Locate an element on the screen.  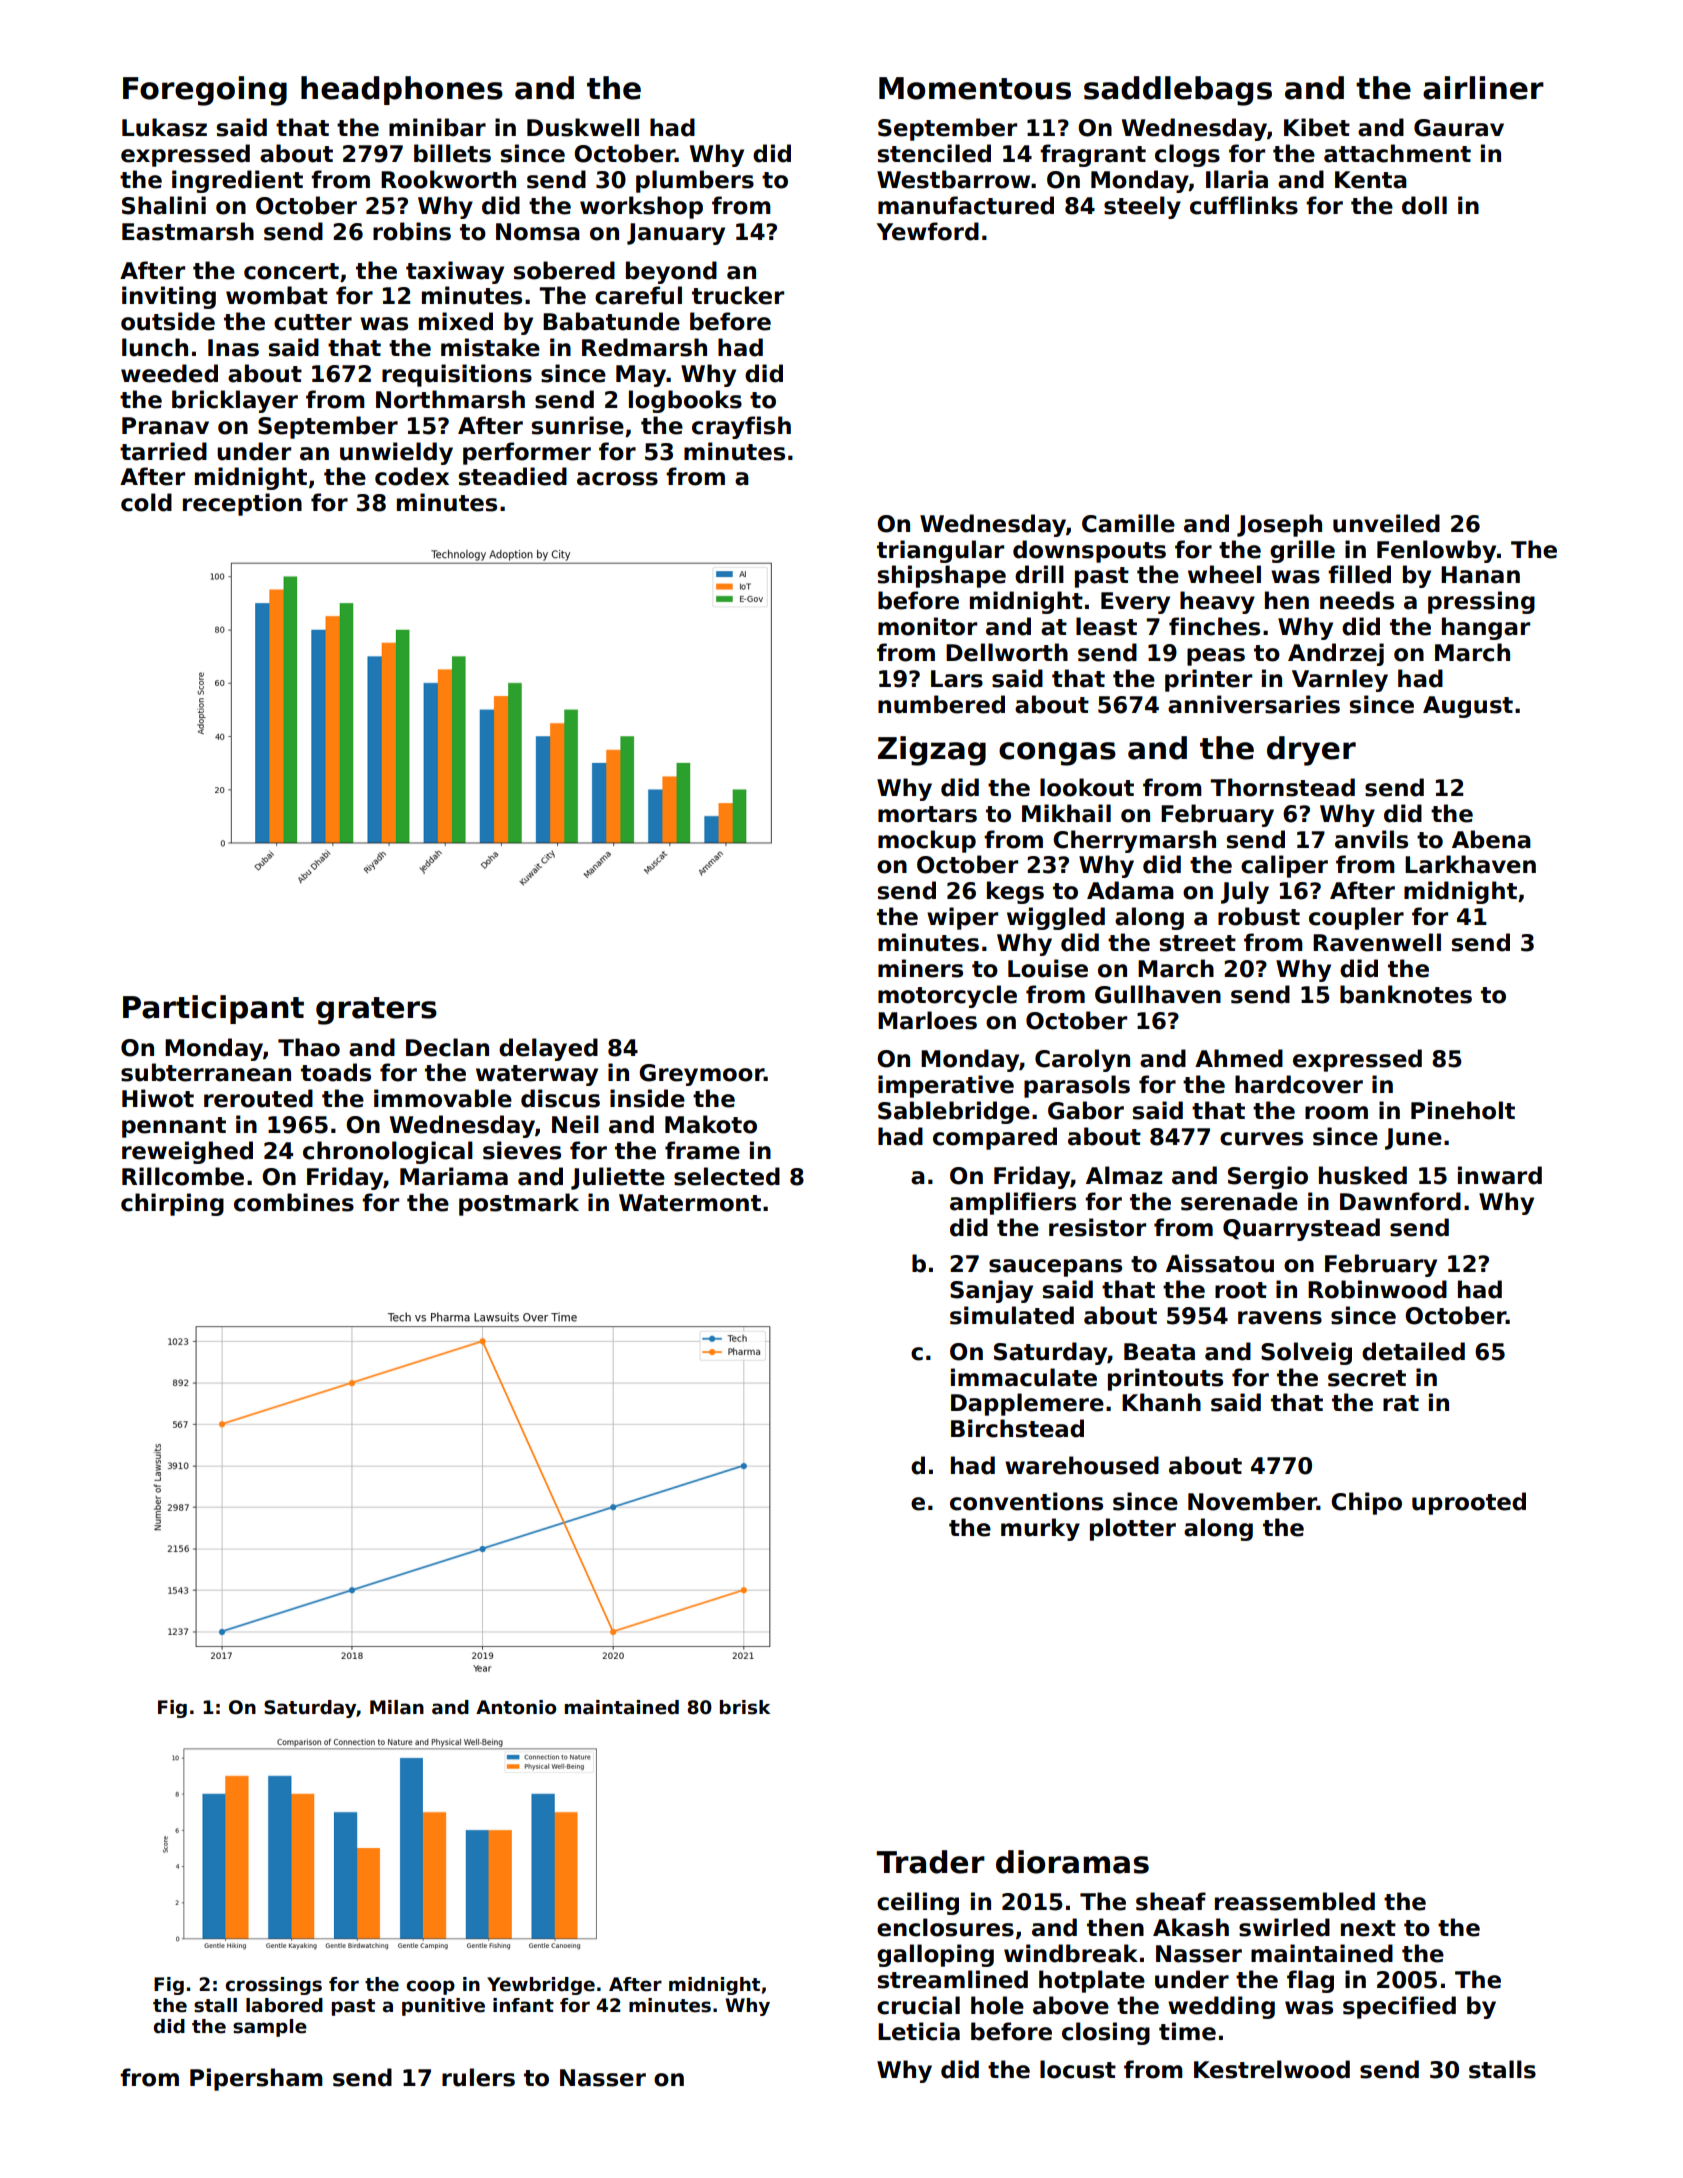
reassembled is located at coordinates (1295, 1901).
